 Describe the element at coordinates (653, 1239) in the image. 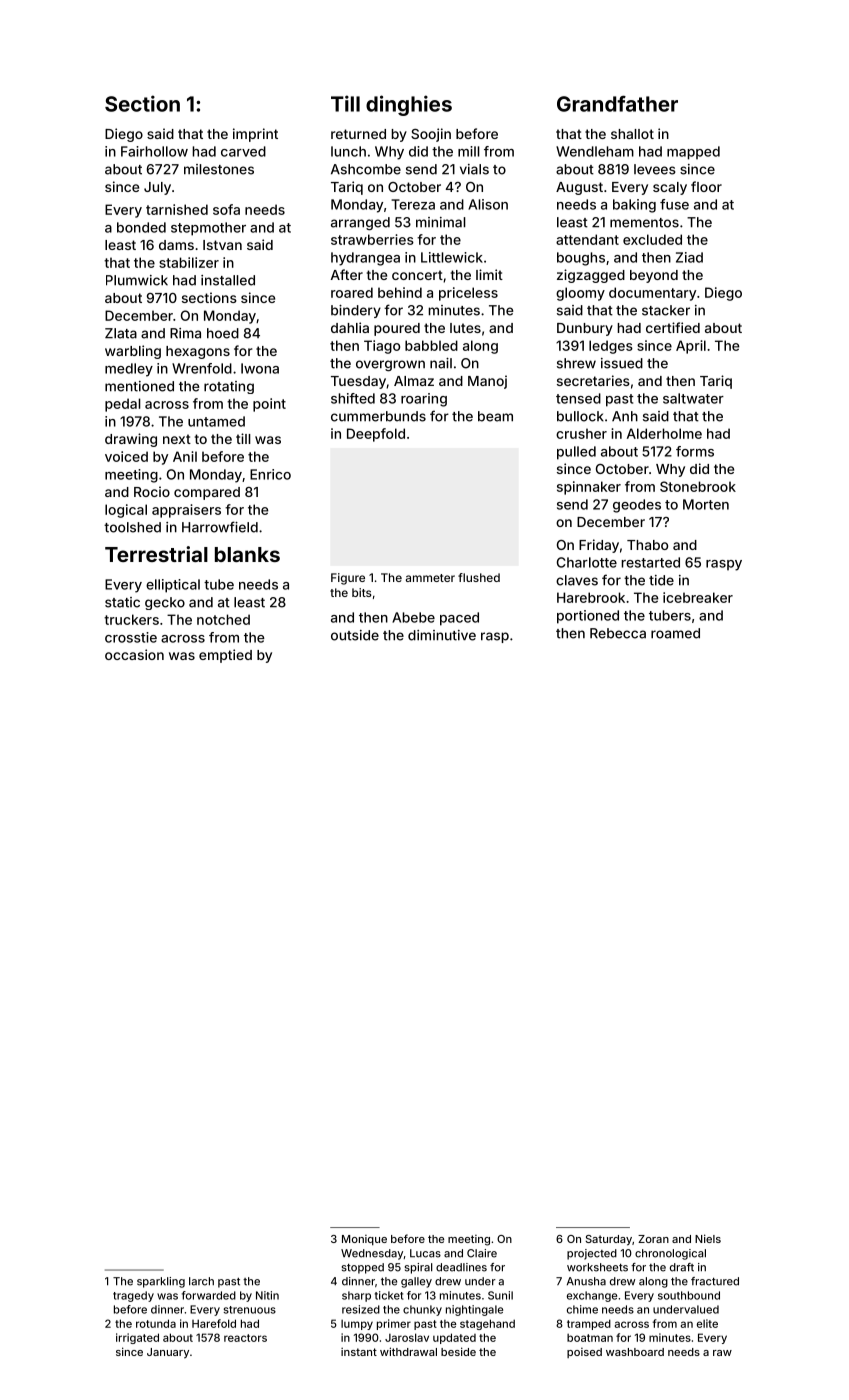

I see `Zoran` at that location.
